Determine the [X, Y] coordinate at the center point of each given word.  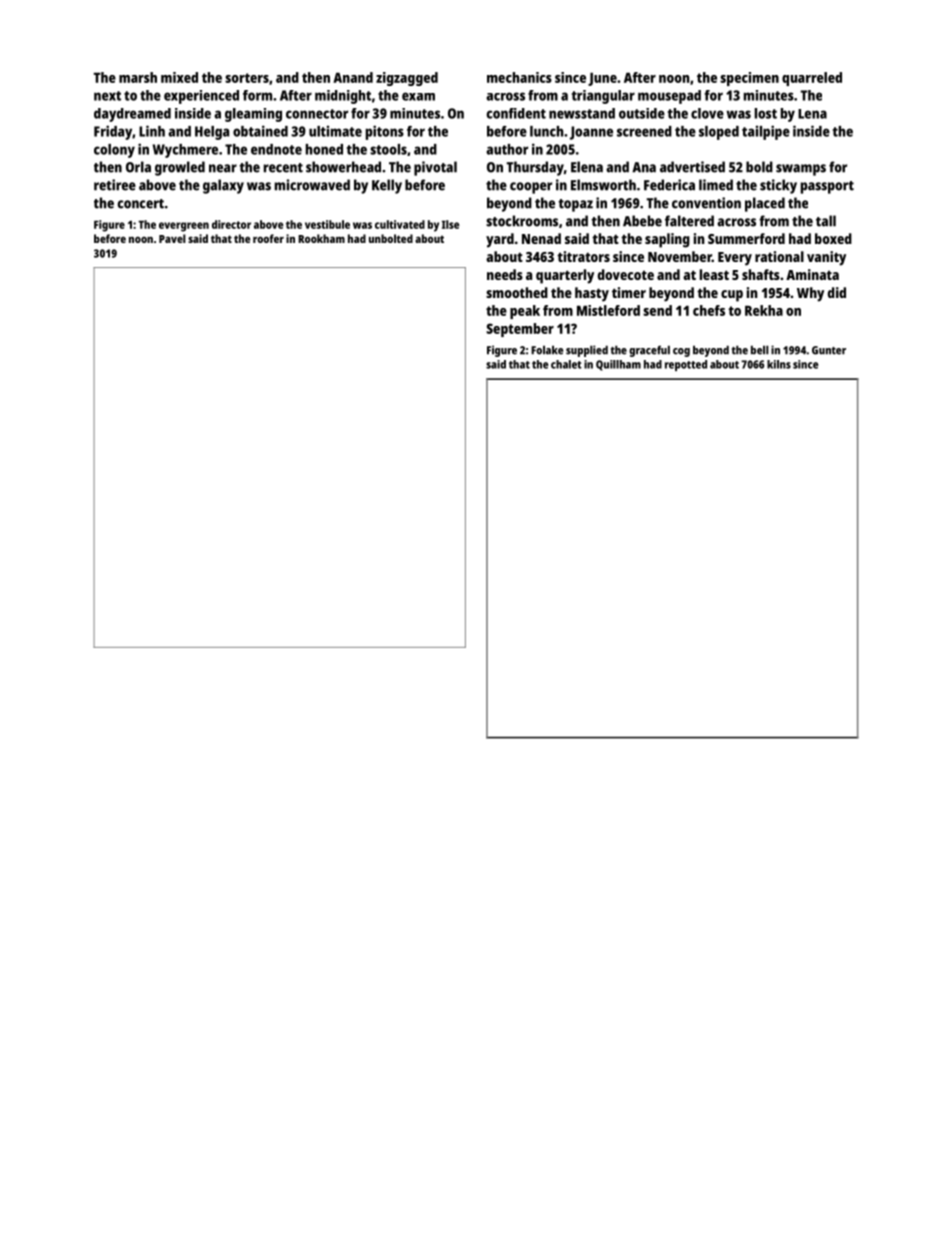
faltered [689, 221]
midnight [343, 97]
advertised [692, 167]
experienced [201, 97]
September [520, 330]
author [507, 149]
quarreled [812, 79]
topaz [575, 205]
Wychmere [185, 151]
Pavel [172, 238]
